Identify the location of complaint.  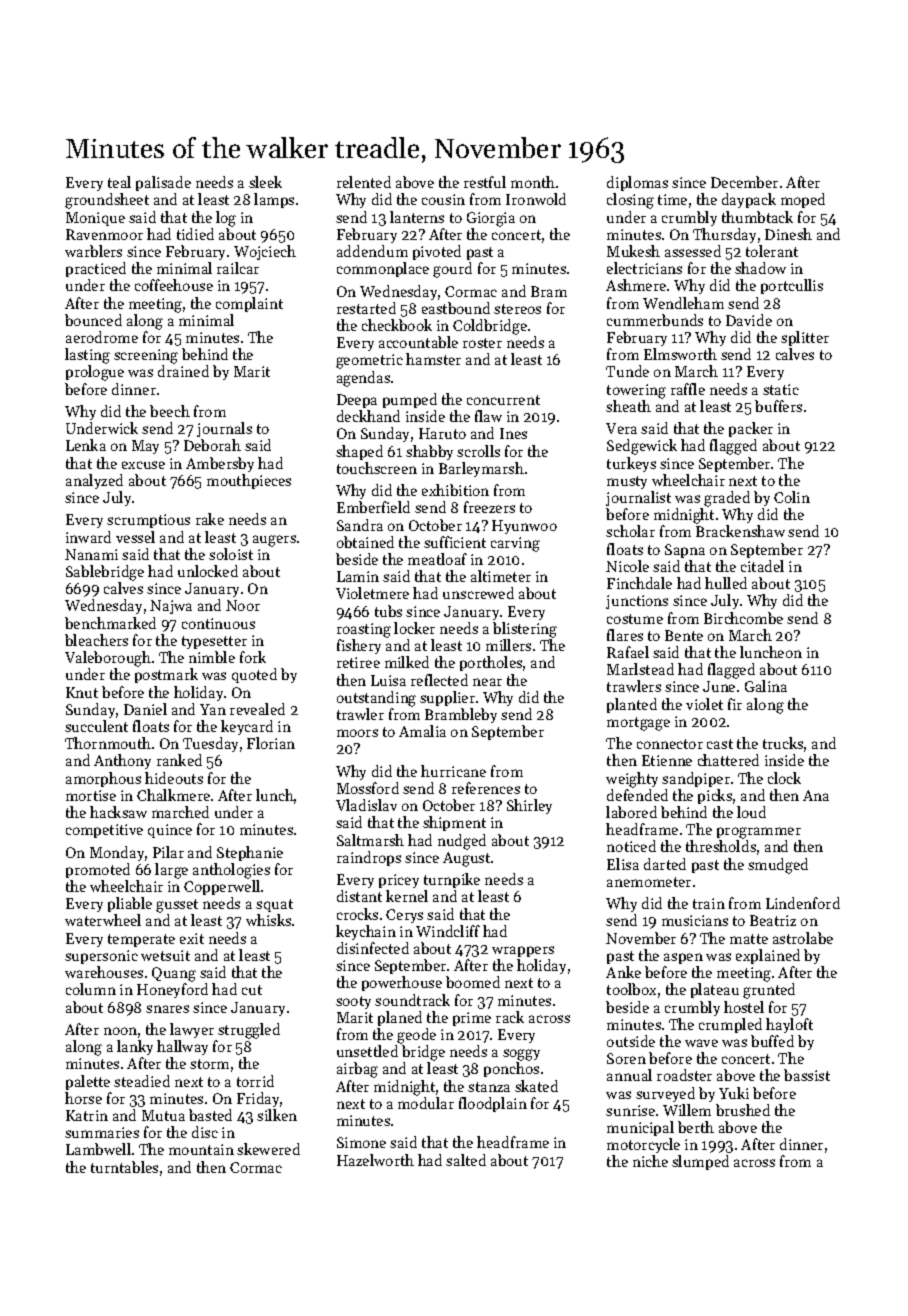
(249, 304).
